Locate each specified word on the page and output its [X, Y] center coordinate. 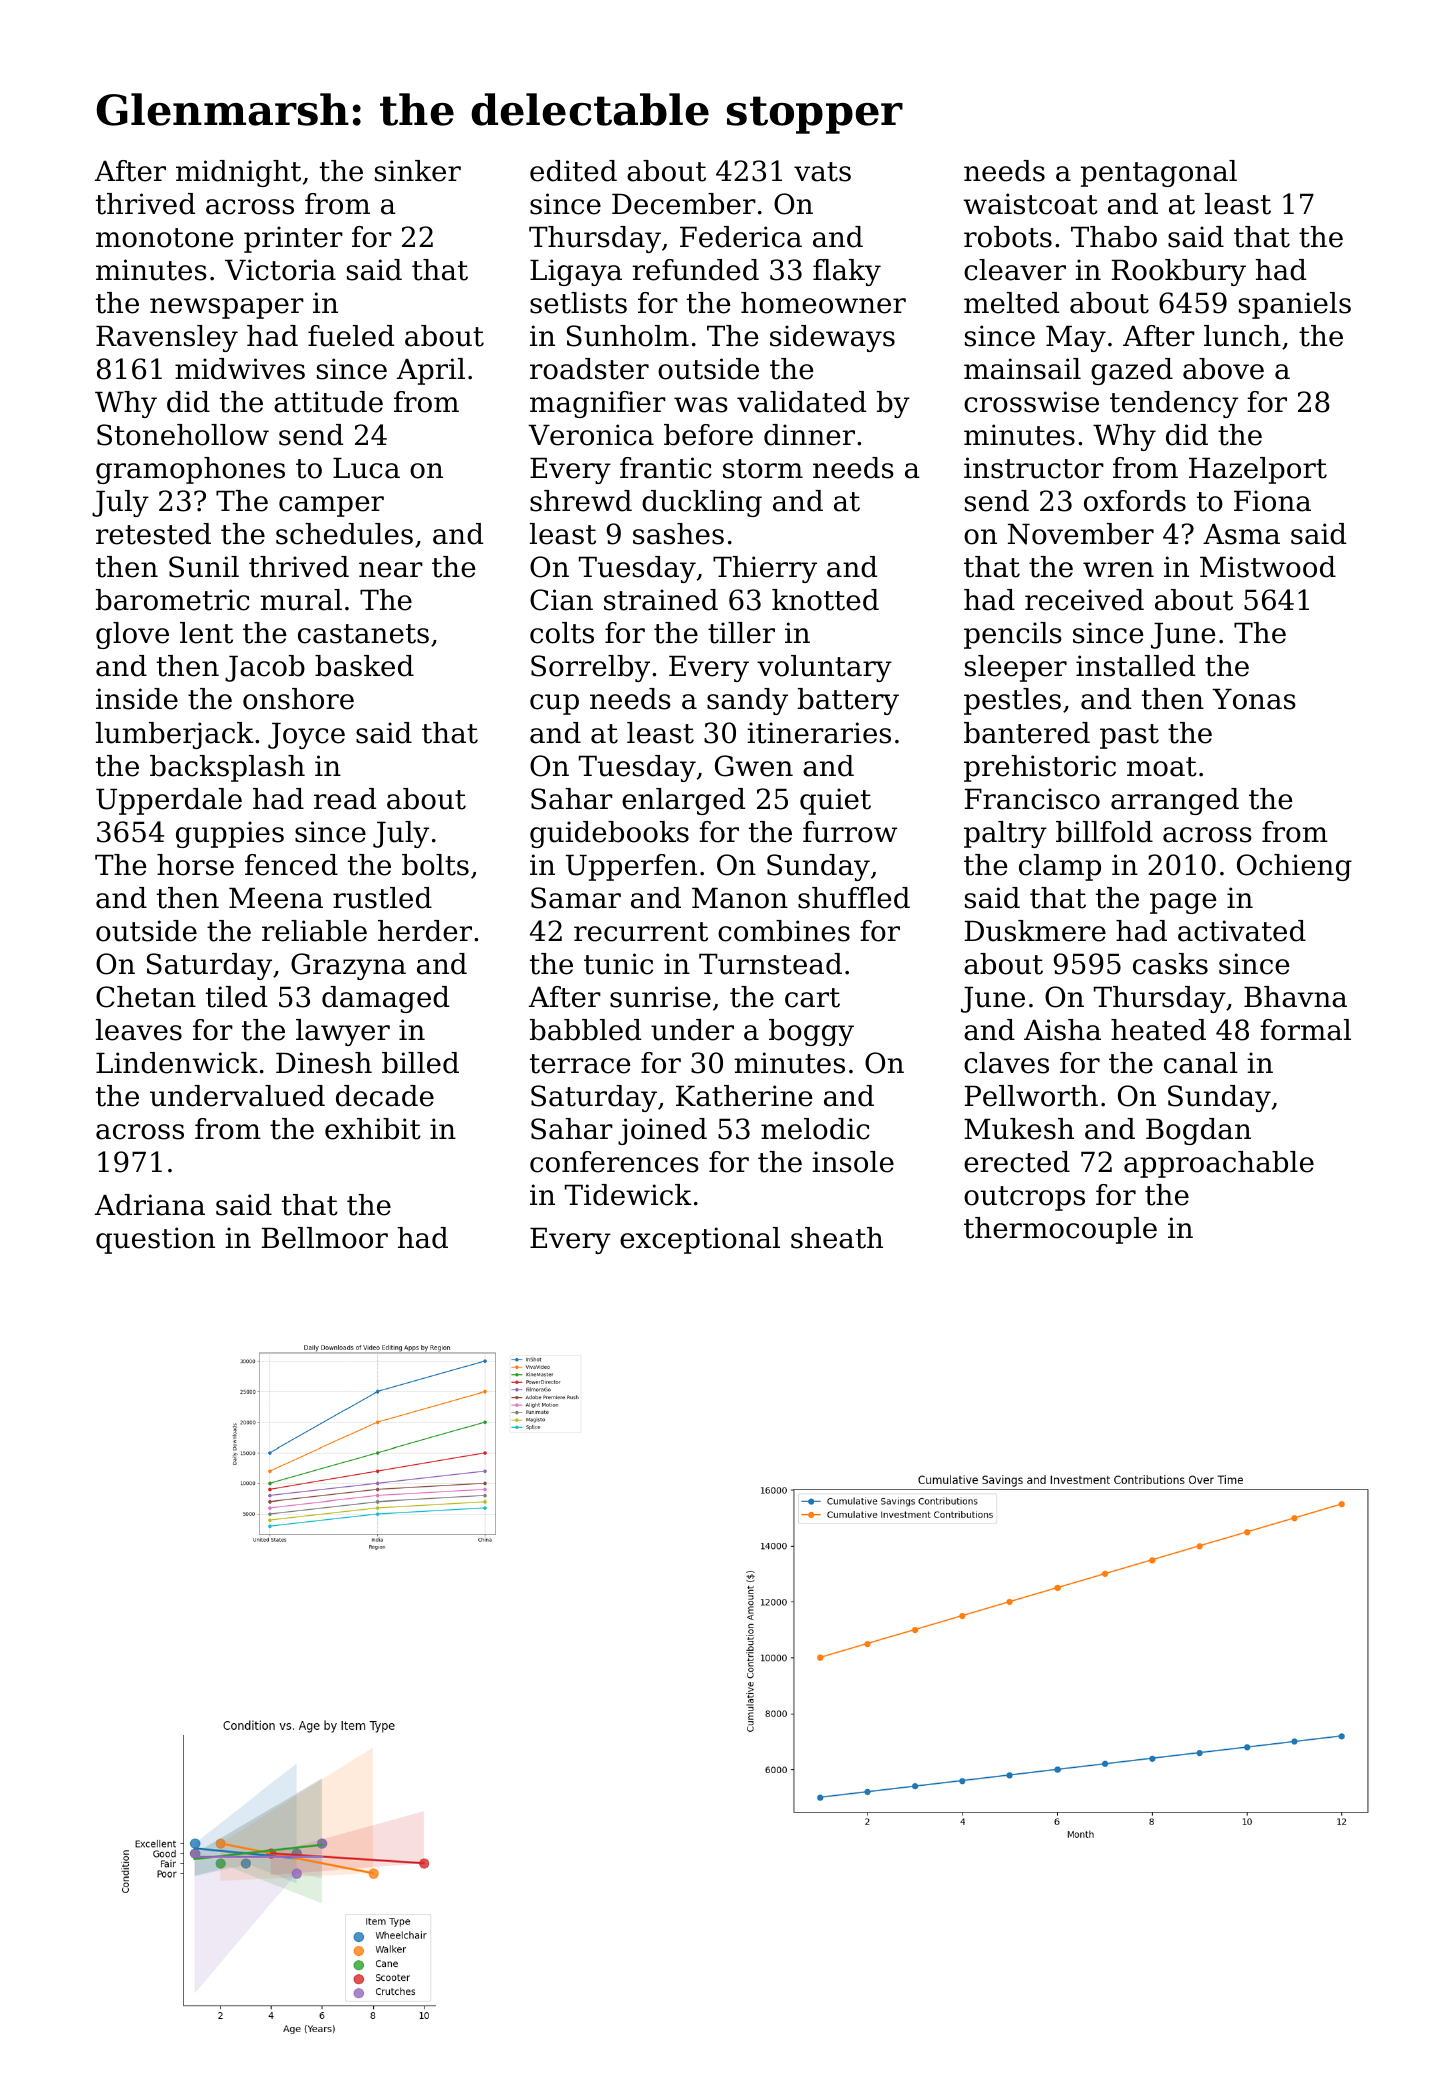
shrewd [581, 501]
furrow [850, 832]
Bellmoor [325, 1238]
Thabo [1114, 237]
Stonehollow [183, 435]
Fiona [1272, 501]
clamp [1060, 867]
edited [573, 171]
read [345, 799]
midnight [238, 173]
